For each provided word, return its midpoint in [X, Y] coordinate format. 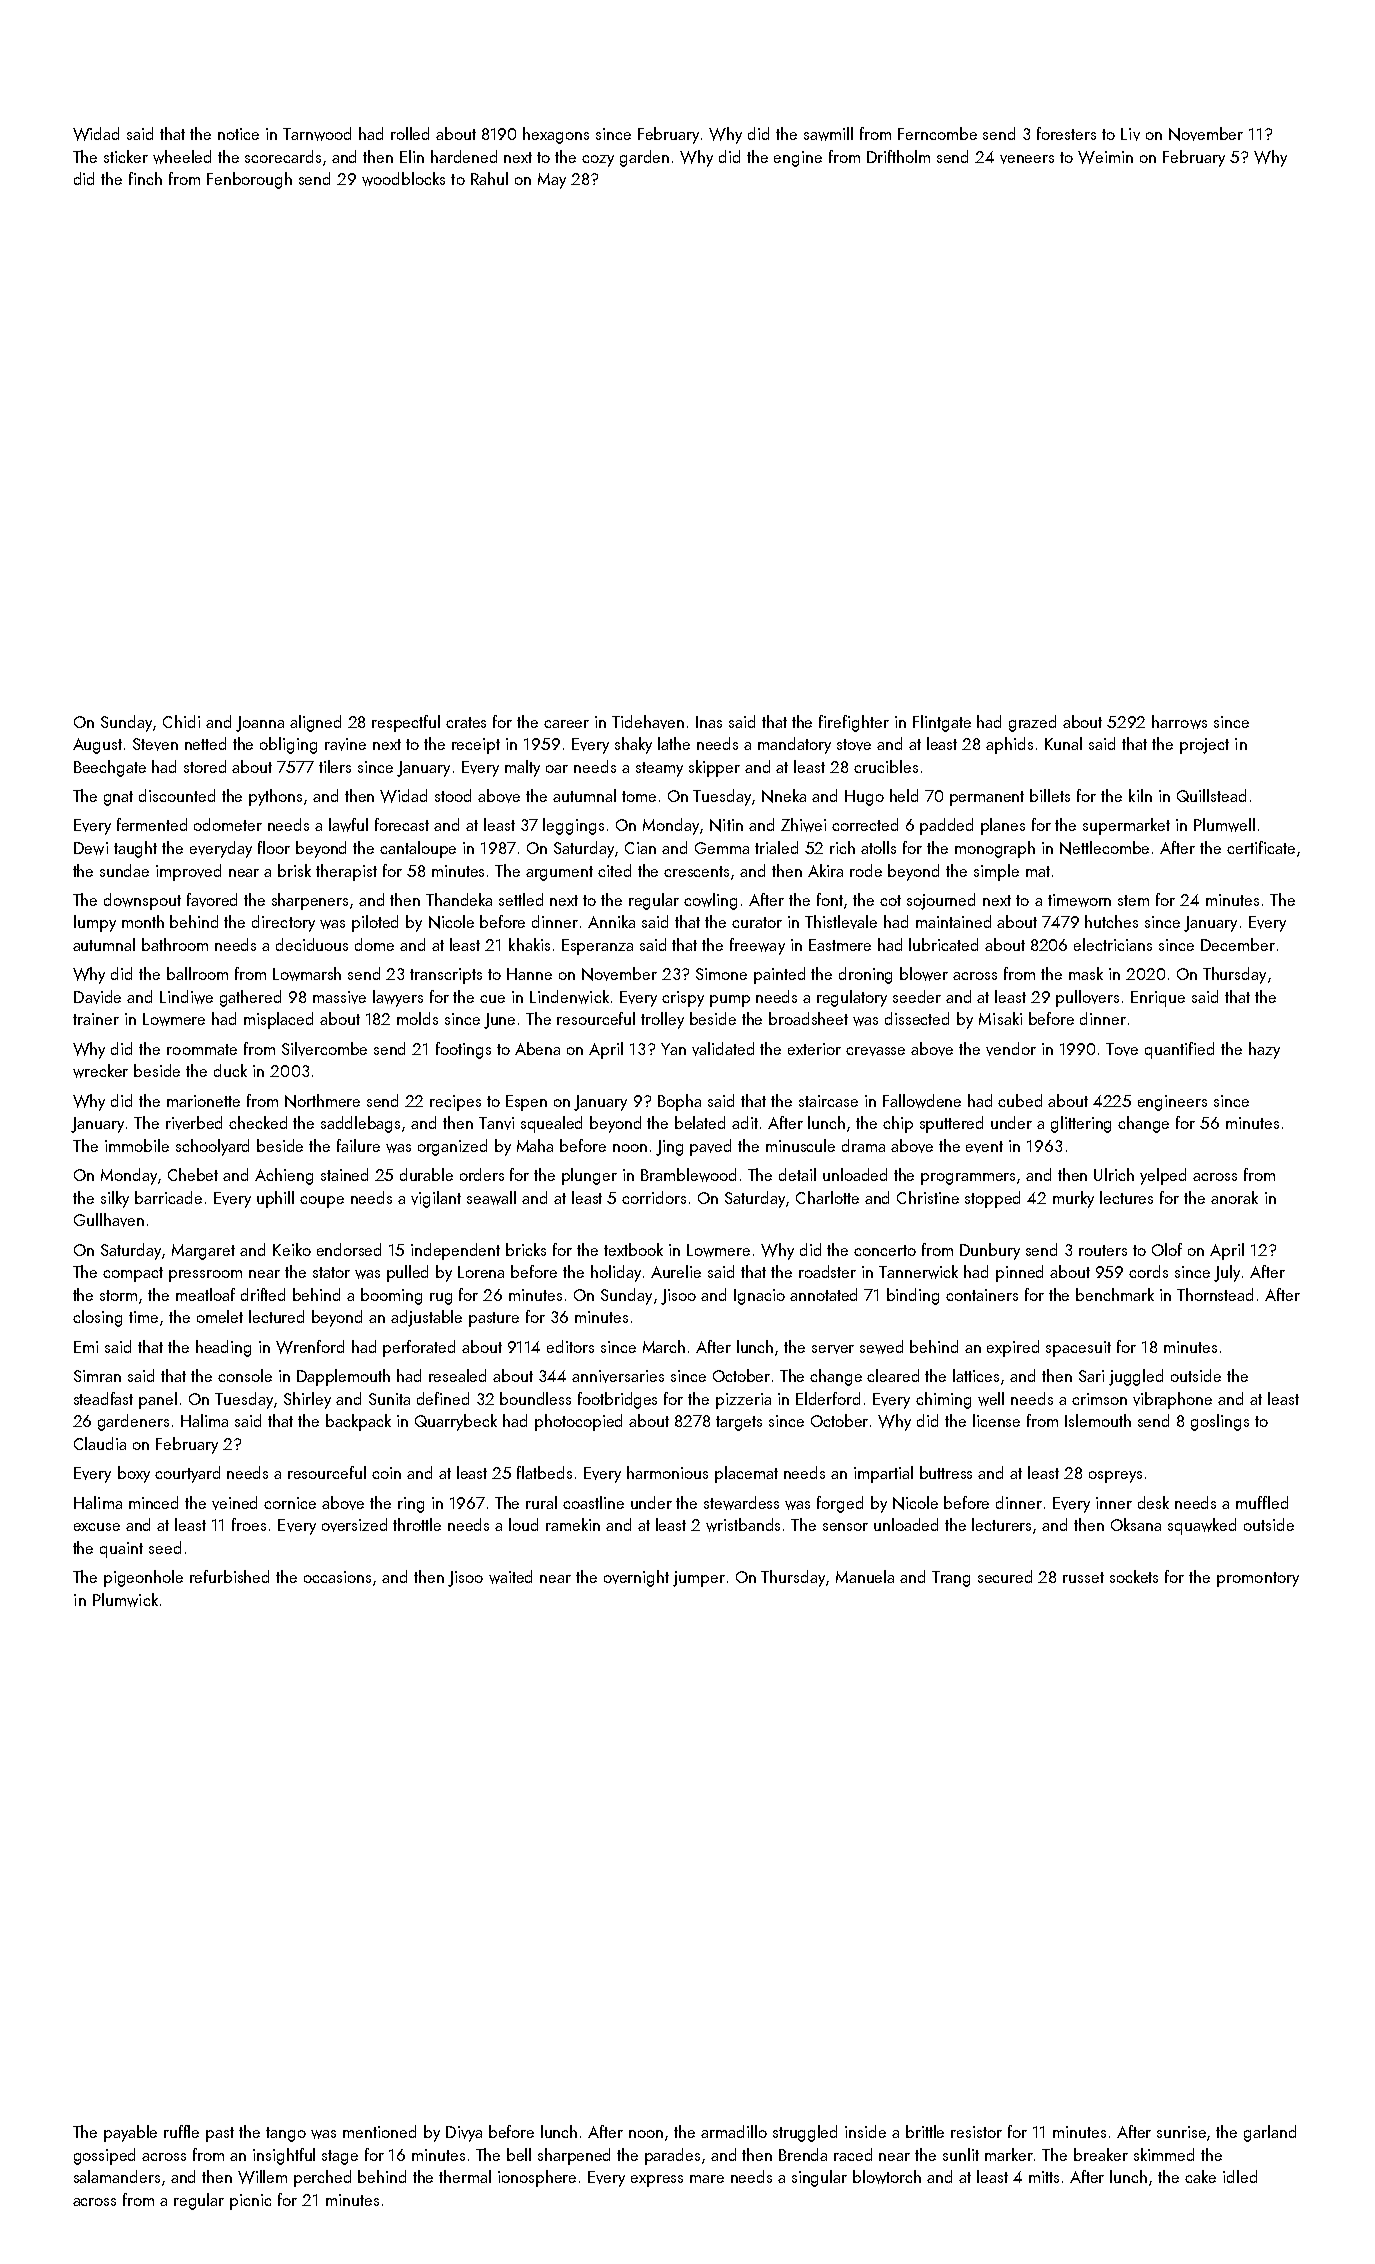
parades [672, 2156]
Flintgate [942, 723]
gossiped [104, 2156]
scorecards [283, 156]
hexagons [556, 135]
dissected [917, 1018]
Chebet [193, 1174]
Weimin [1105, 157]
